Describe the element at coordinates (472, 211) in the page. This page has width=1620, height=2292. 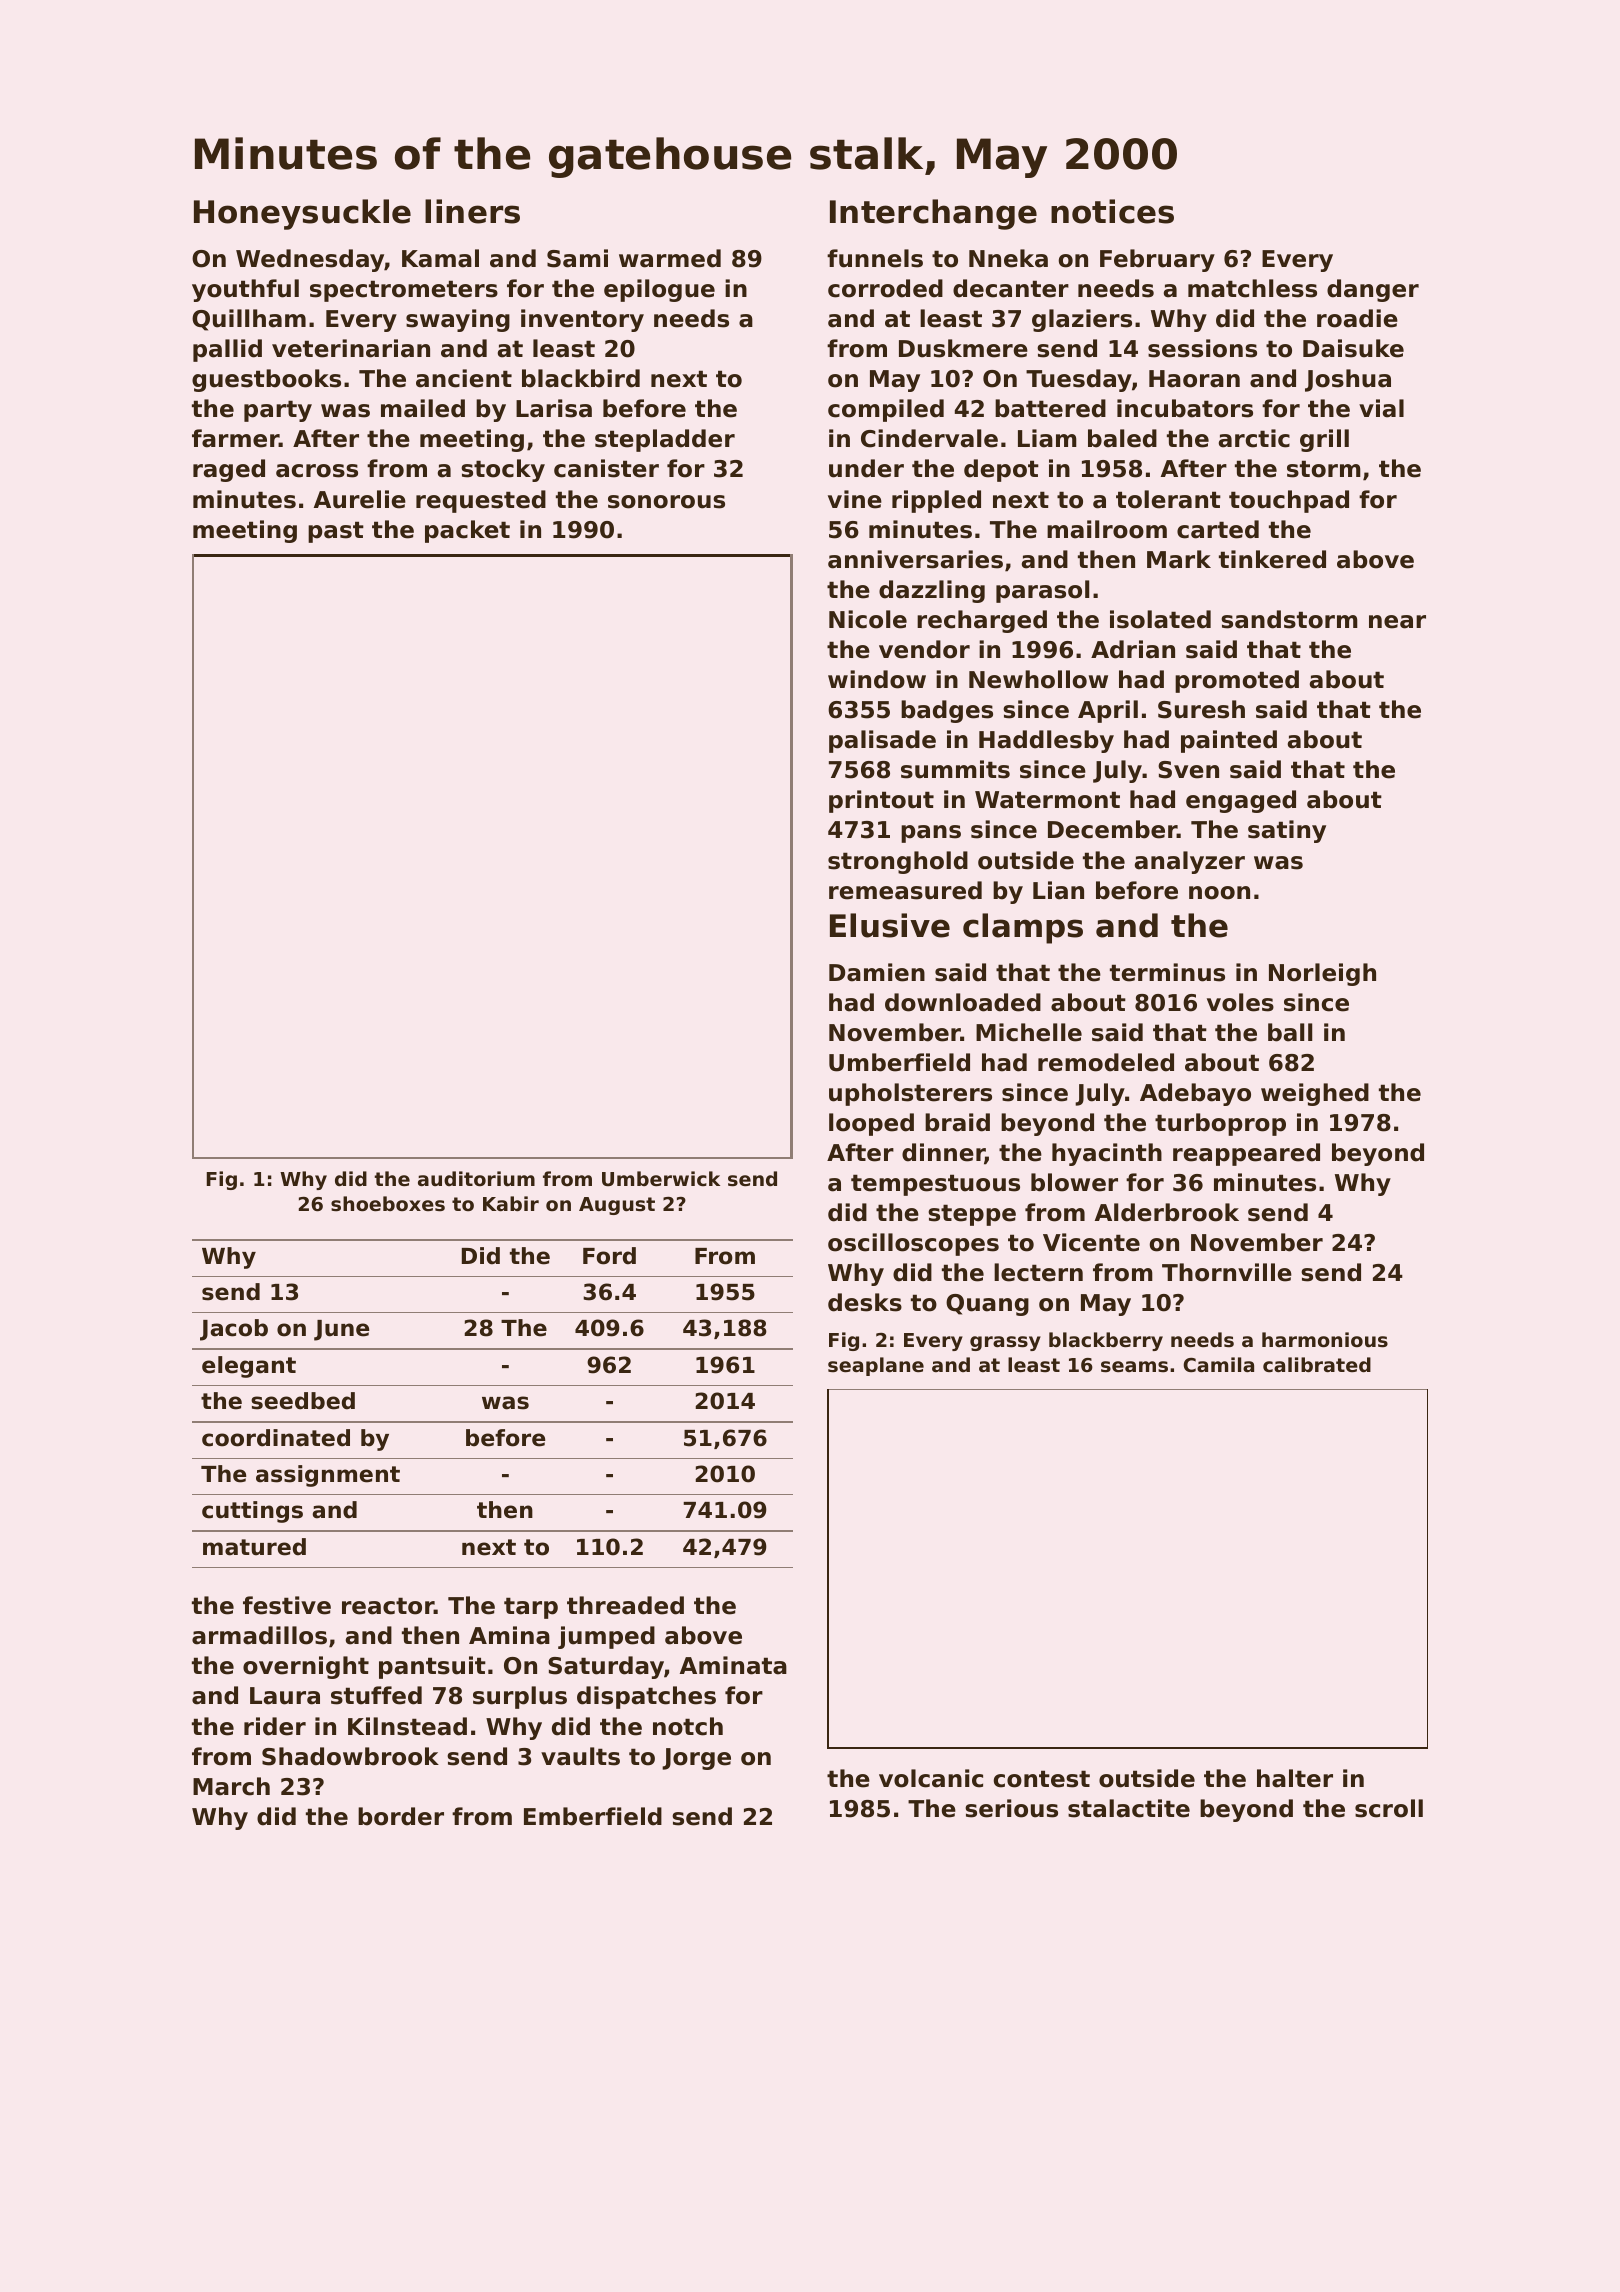
I see `liners` at that location.
